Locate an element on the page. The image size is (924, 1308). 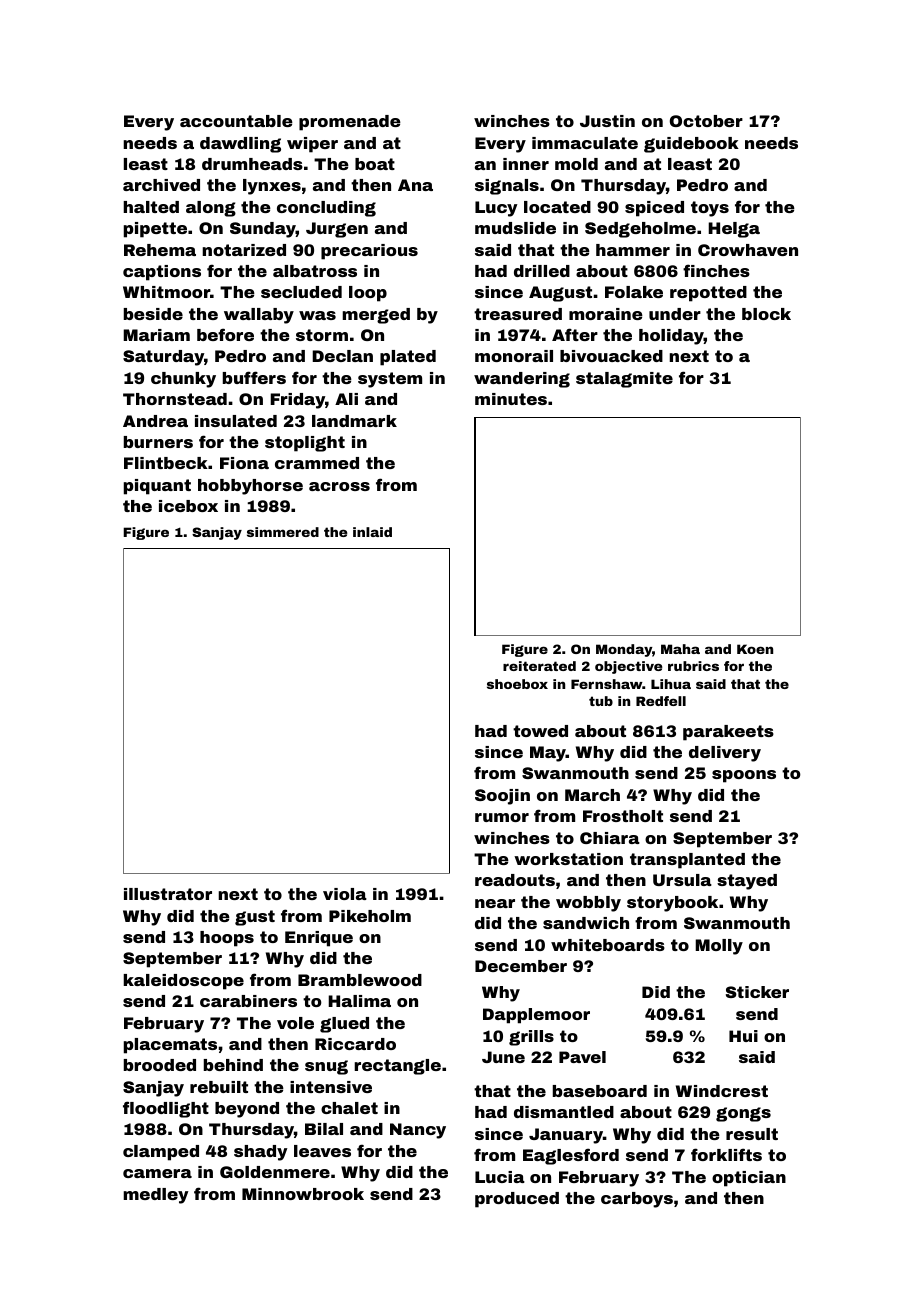
illustrator is located at coordinates (168, 894).
